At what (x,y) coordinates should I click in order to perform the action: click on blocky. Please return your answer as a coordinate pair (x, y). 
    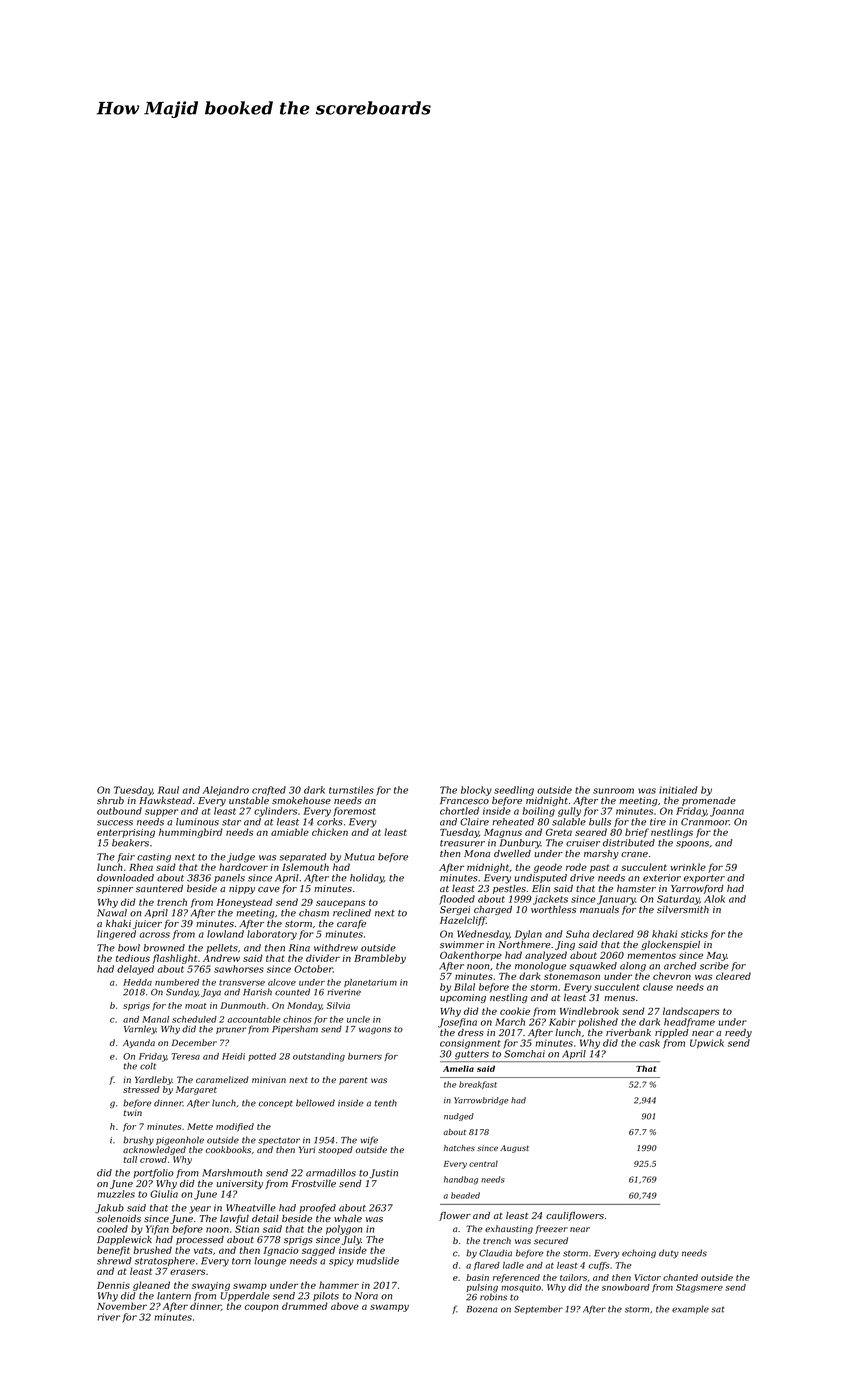
    Looking at the image, I should click on (476, 791).
